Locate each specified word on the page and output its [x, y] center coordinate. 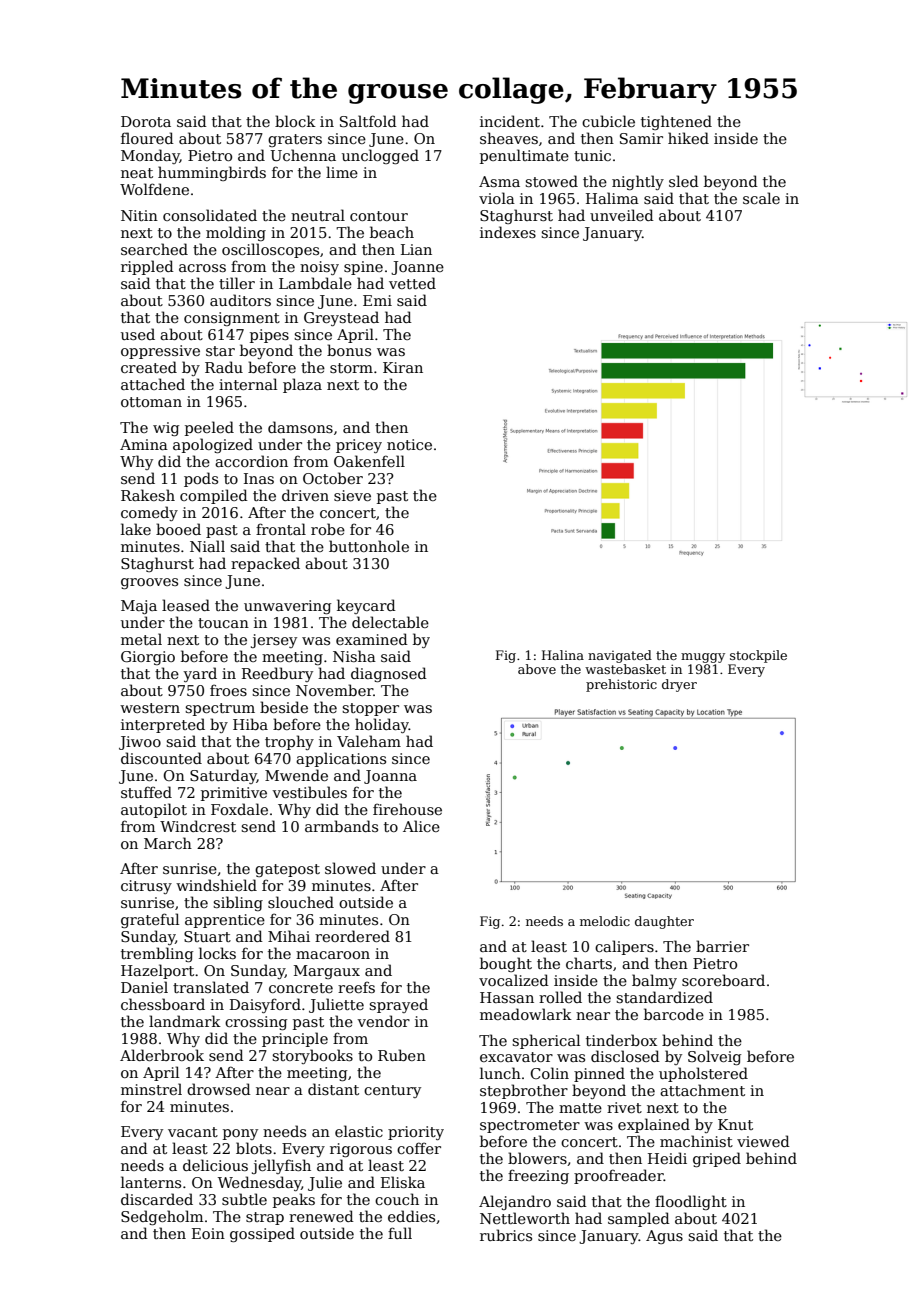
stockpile [758, 656]
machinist [696, 1141]
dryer [679, 685]
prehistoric [621, 685]
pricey [359, 446]
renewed [321, 1216]
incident [510, 121]
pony [240, 1134]
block [295, 121]
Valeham [369, 741]
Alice [421, 826]
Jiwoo [140, 743]
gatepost [287, 870]
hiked [688, 138]
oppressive [160, 352]
